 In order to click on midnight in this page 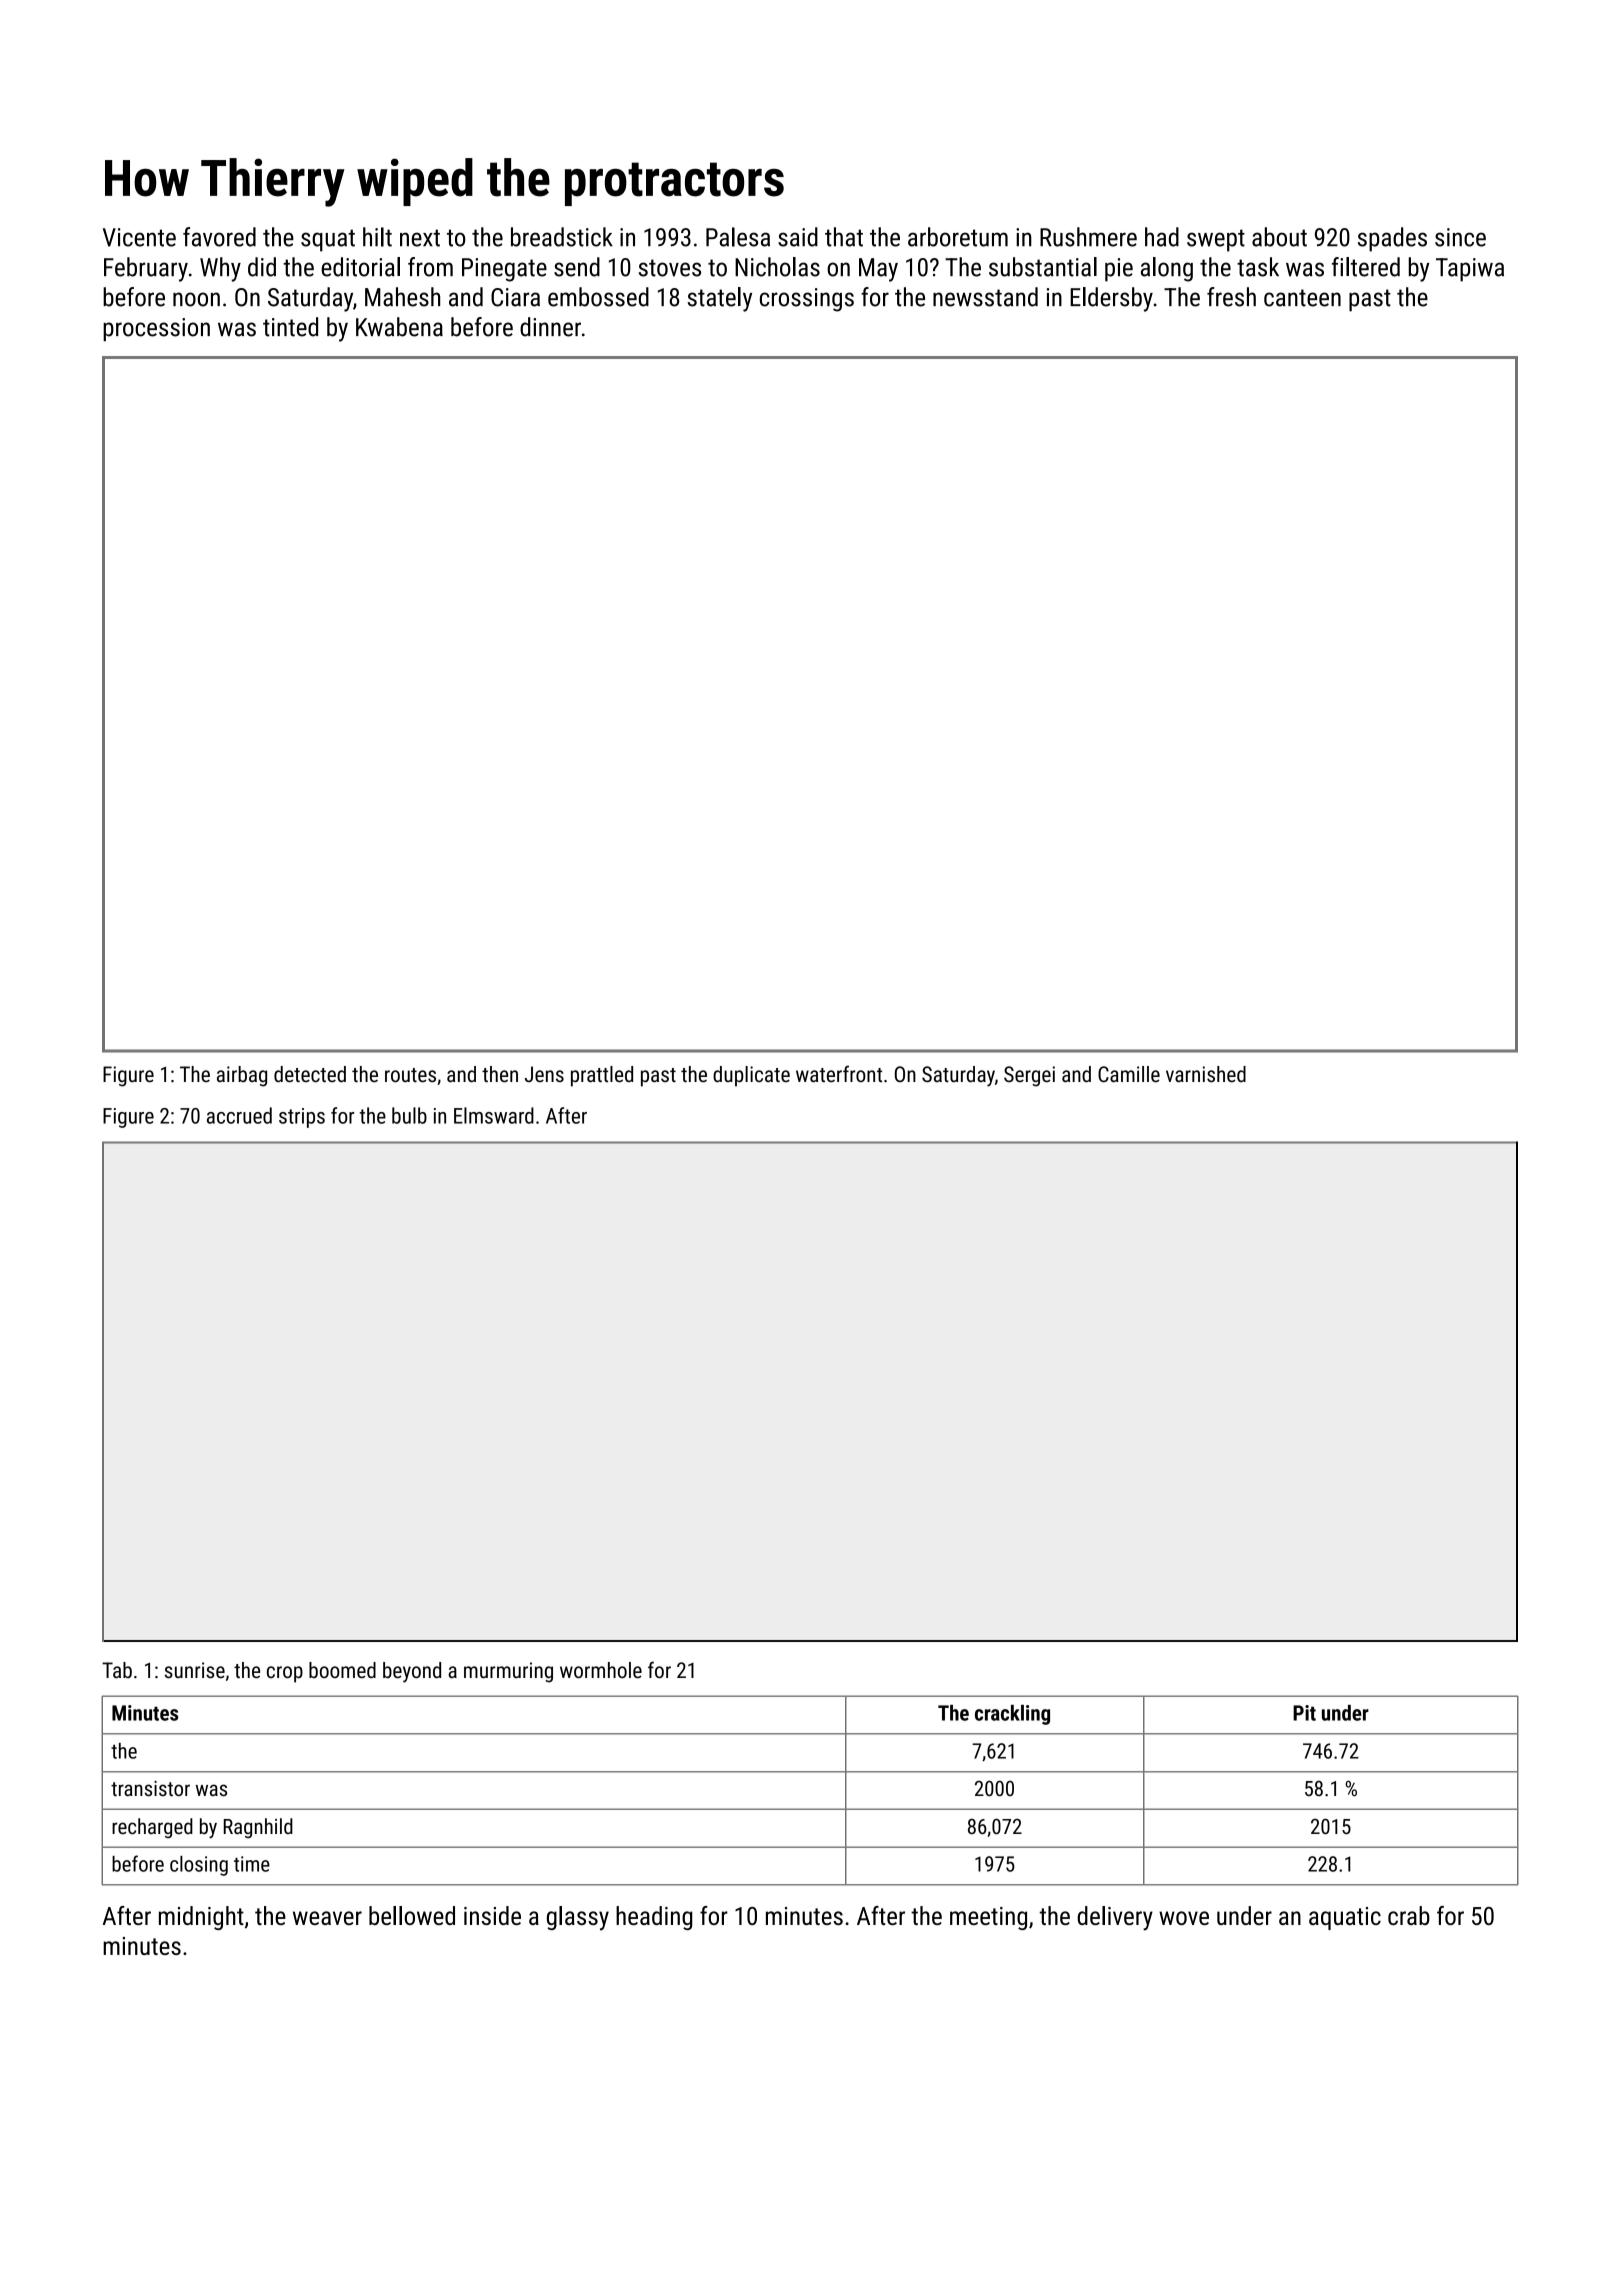, I will do `click(201, 1918)`.
